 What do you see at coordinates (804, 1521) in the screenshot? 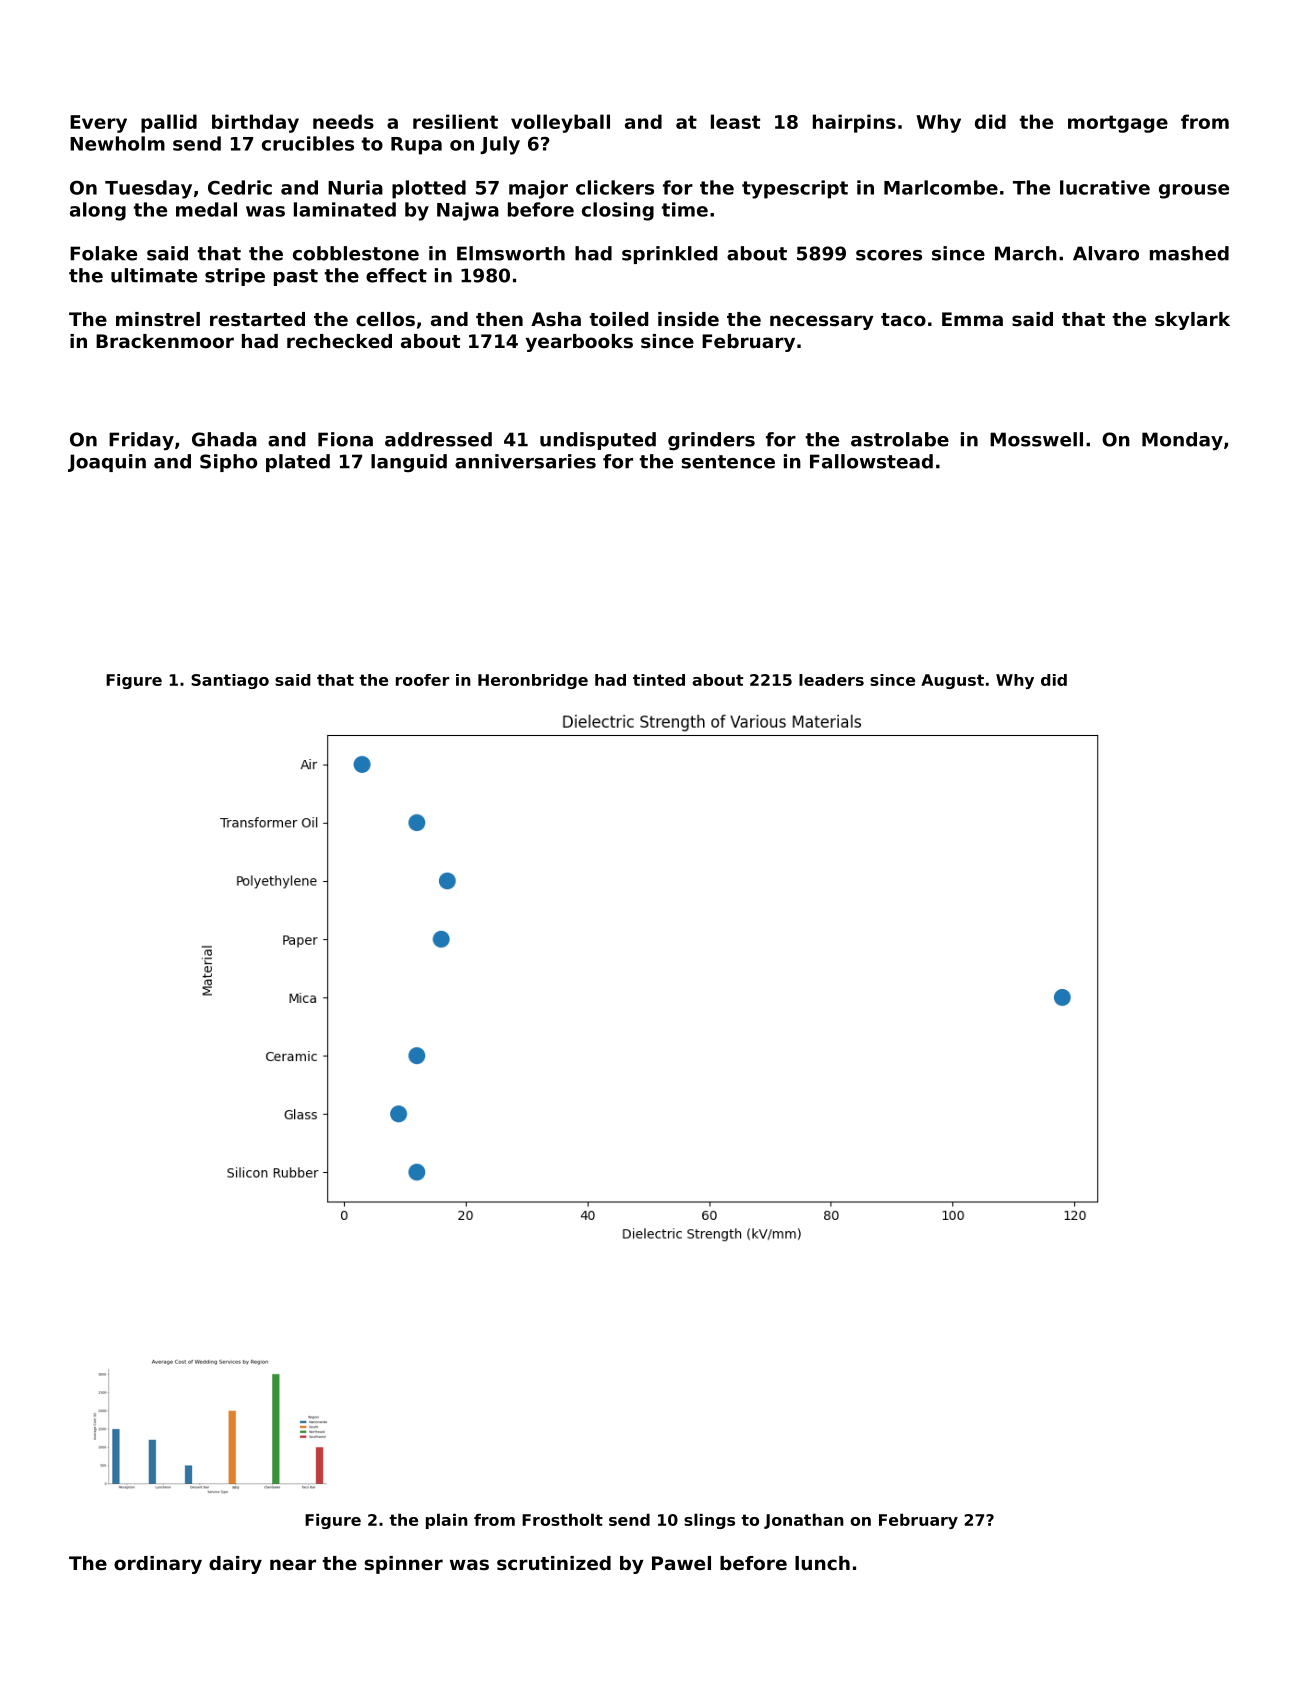
I see `Jonathan` at bounding box center [804, 1521].
